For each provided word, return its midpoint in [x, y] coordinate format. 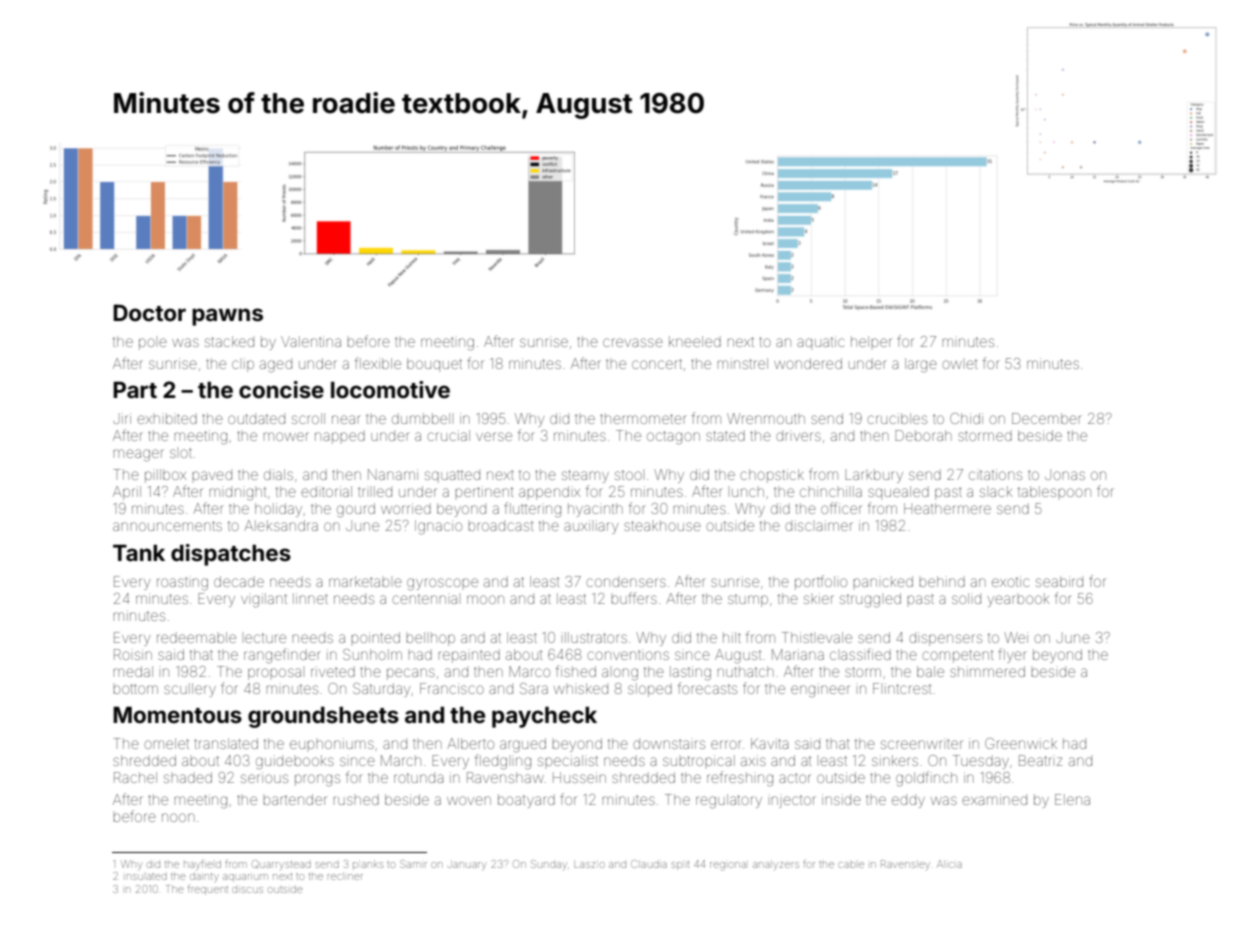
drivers [798, 435]
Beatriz [1040, 760]
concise [281, 389]
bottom [135, 689]
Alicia [949, 864]
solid [966, 598]
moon [485, 599]
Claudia [649, 864]
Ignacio [438, 527]
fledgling [503, 762]
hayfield [202, 865]
